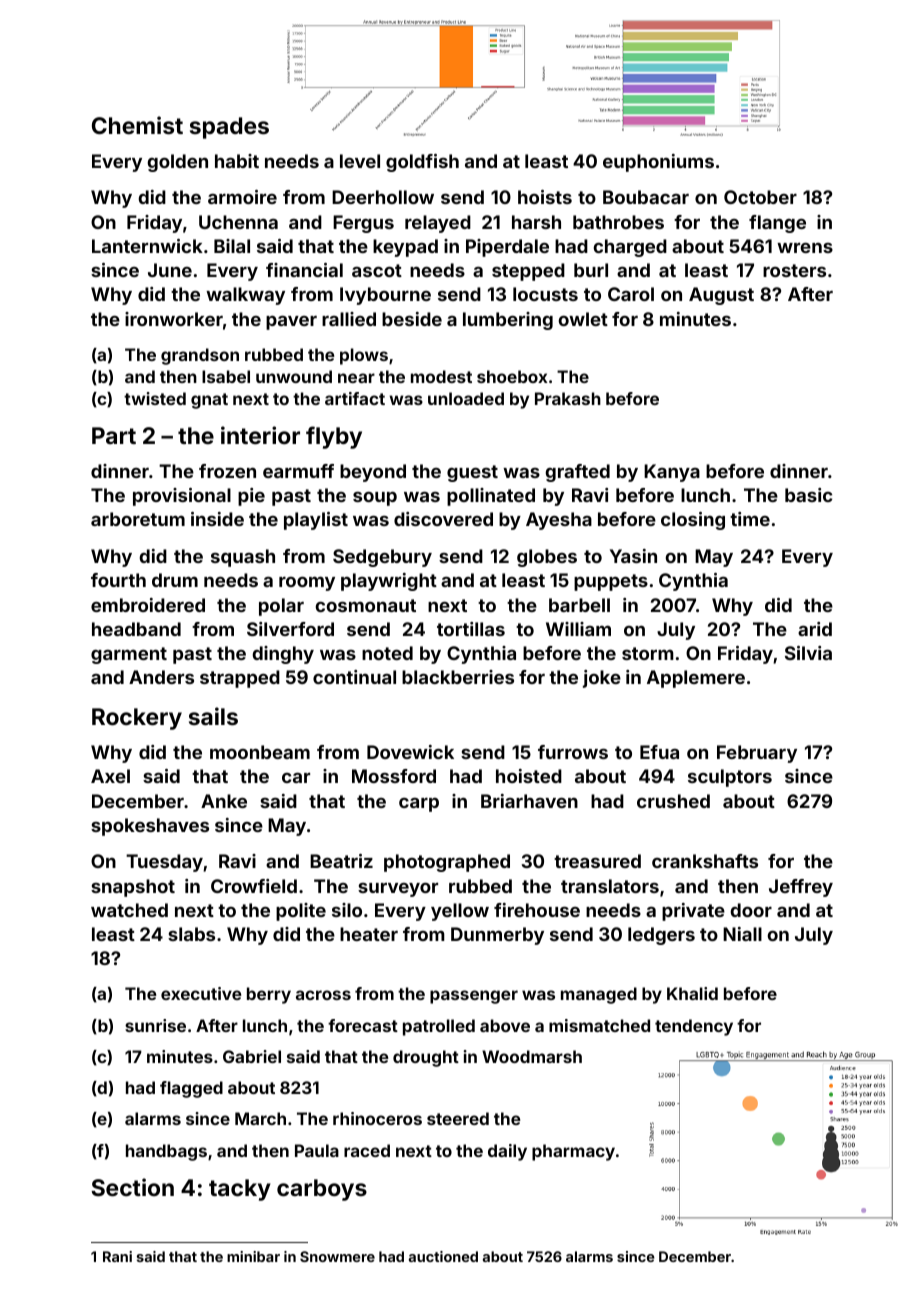 This image has width=924, height=1314. I want to click on flange, so click(777, 224).
